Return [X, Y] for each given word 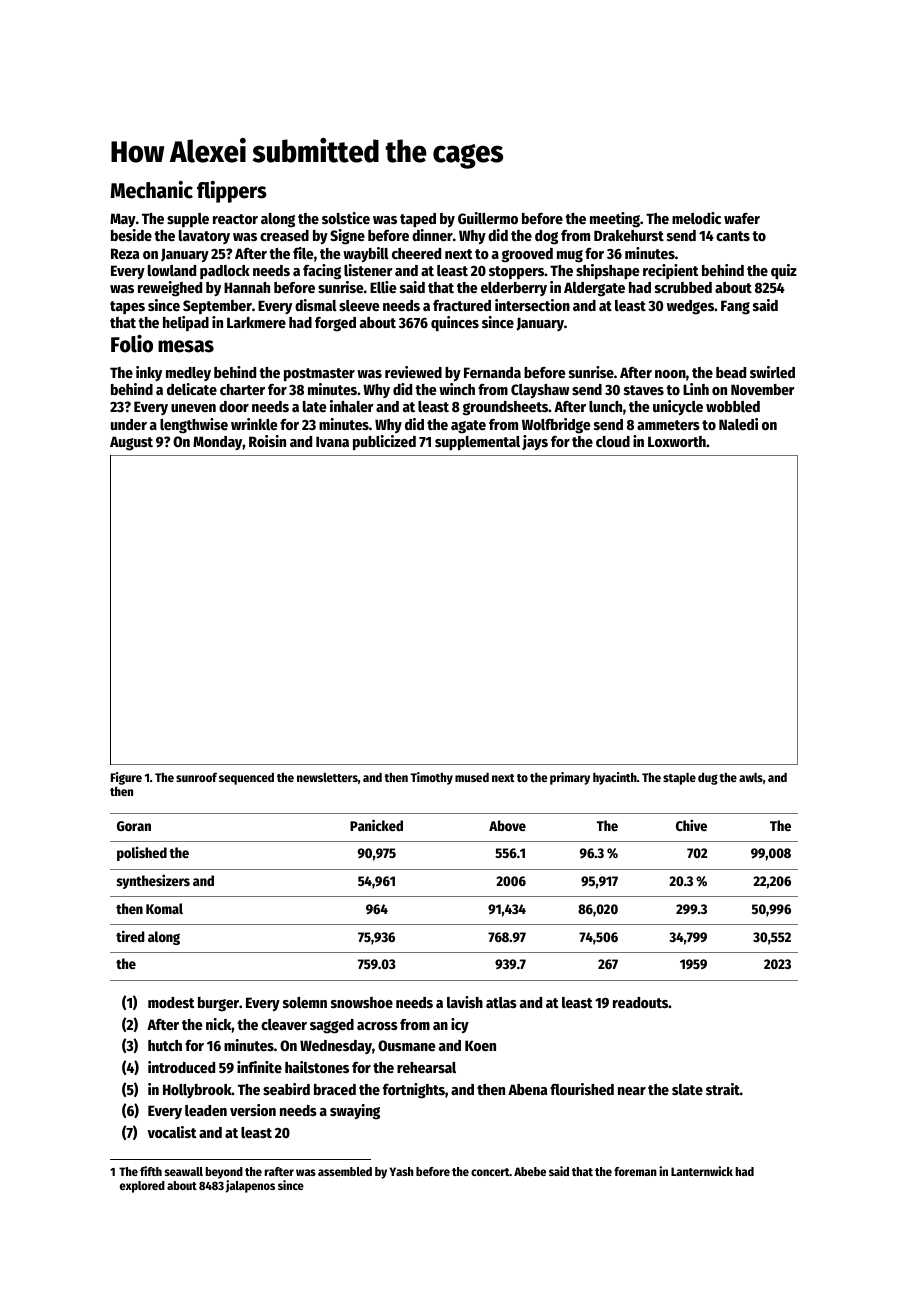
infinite [259, 1067]
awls [751, 777]
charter [242, 389]
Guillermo [488, 218]
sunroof [196, 777]
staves [644, 390]
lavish [465, 1002]
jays [535, 442]
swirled [772, 372]
